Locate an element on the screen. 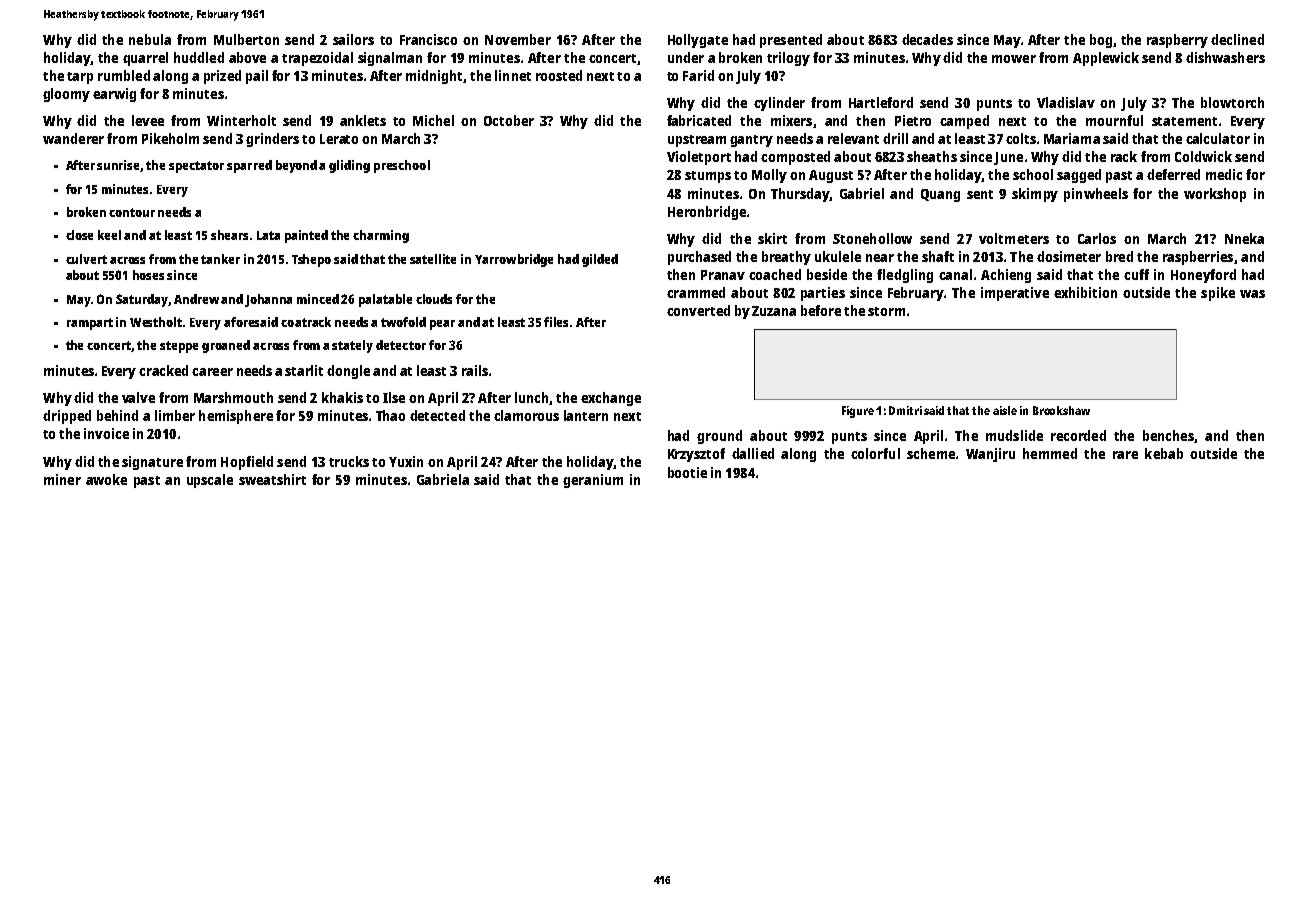  hemisphere is located at coordinates (236, 417).
